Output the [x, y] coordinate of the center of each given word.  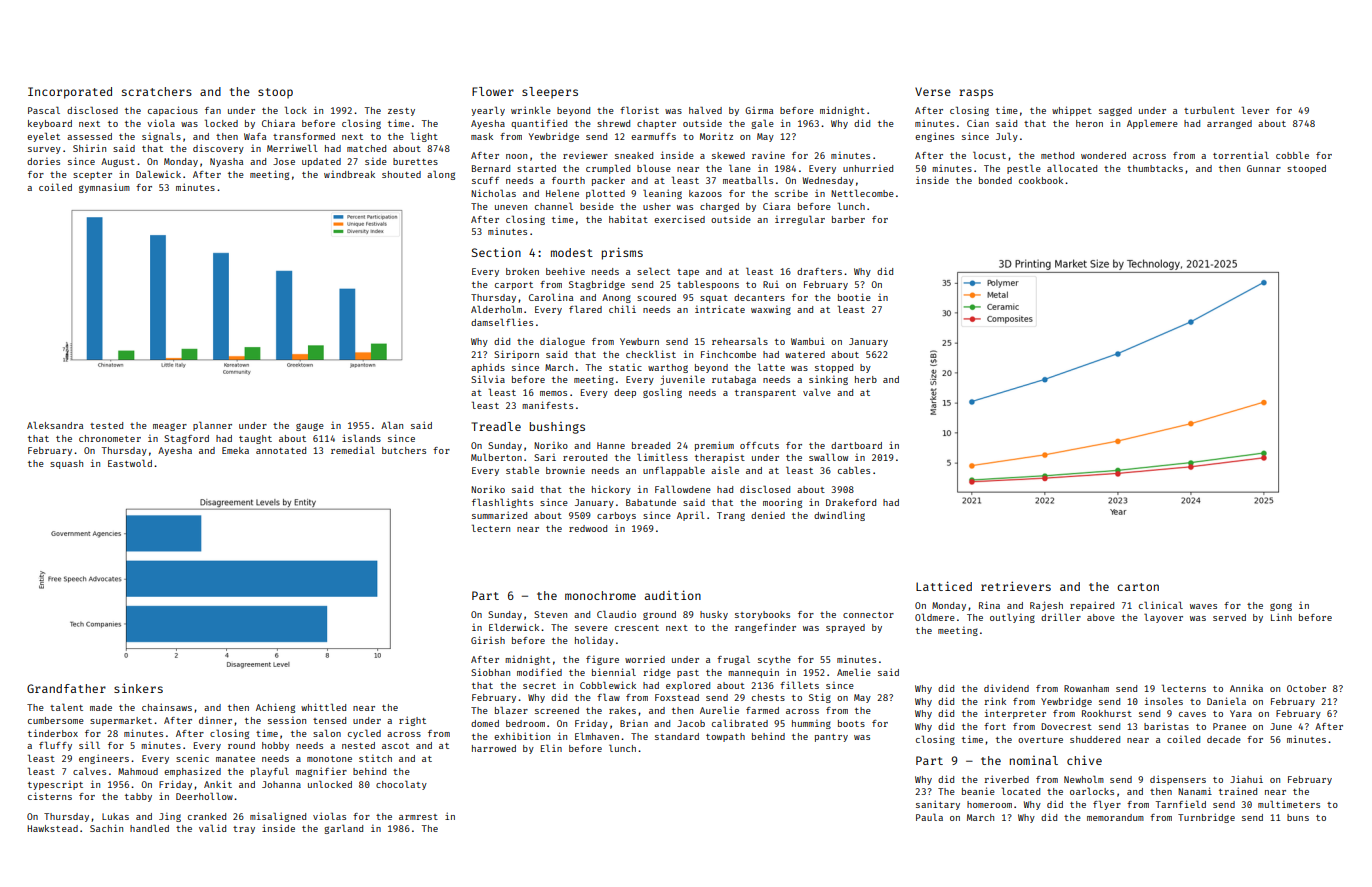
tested [106, 425]
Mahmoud [138, 771]
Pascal [44, 110]
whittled [323, 707]
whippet [1072, 111]
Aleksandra [55, 425]
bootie [854, 297]
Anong [616, 298]
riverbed [1006, 779]
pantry [831, 738]
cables [854, 470]
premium [714, 446]
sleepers [550, 93]
